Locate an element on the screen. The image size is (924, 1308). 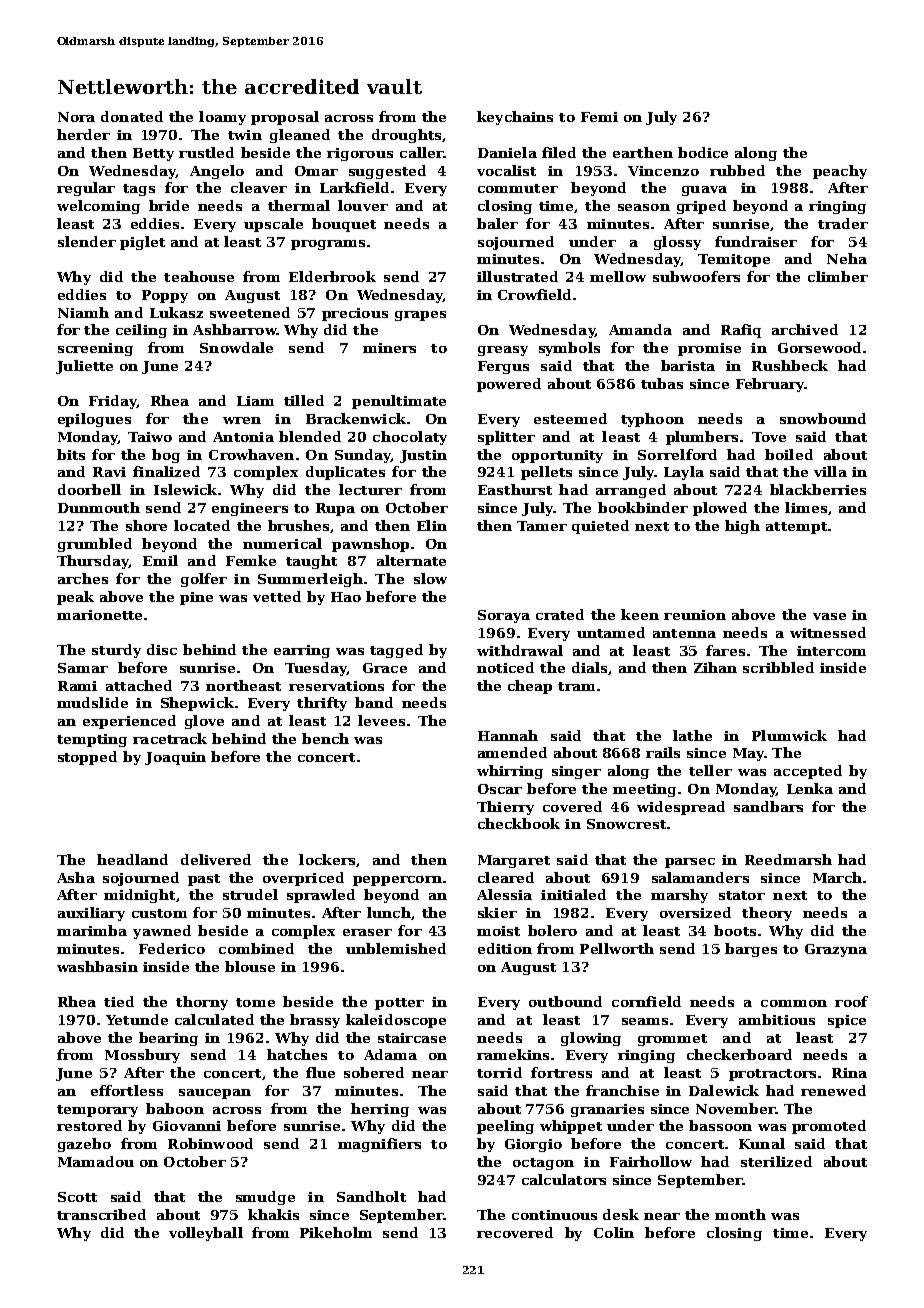
promoted is located at coordinates (829, 1127).
